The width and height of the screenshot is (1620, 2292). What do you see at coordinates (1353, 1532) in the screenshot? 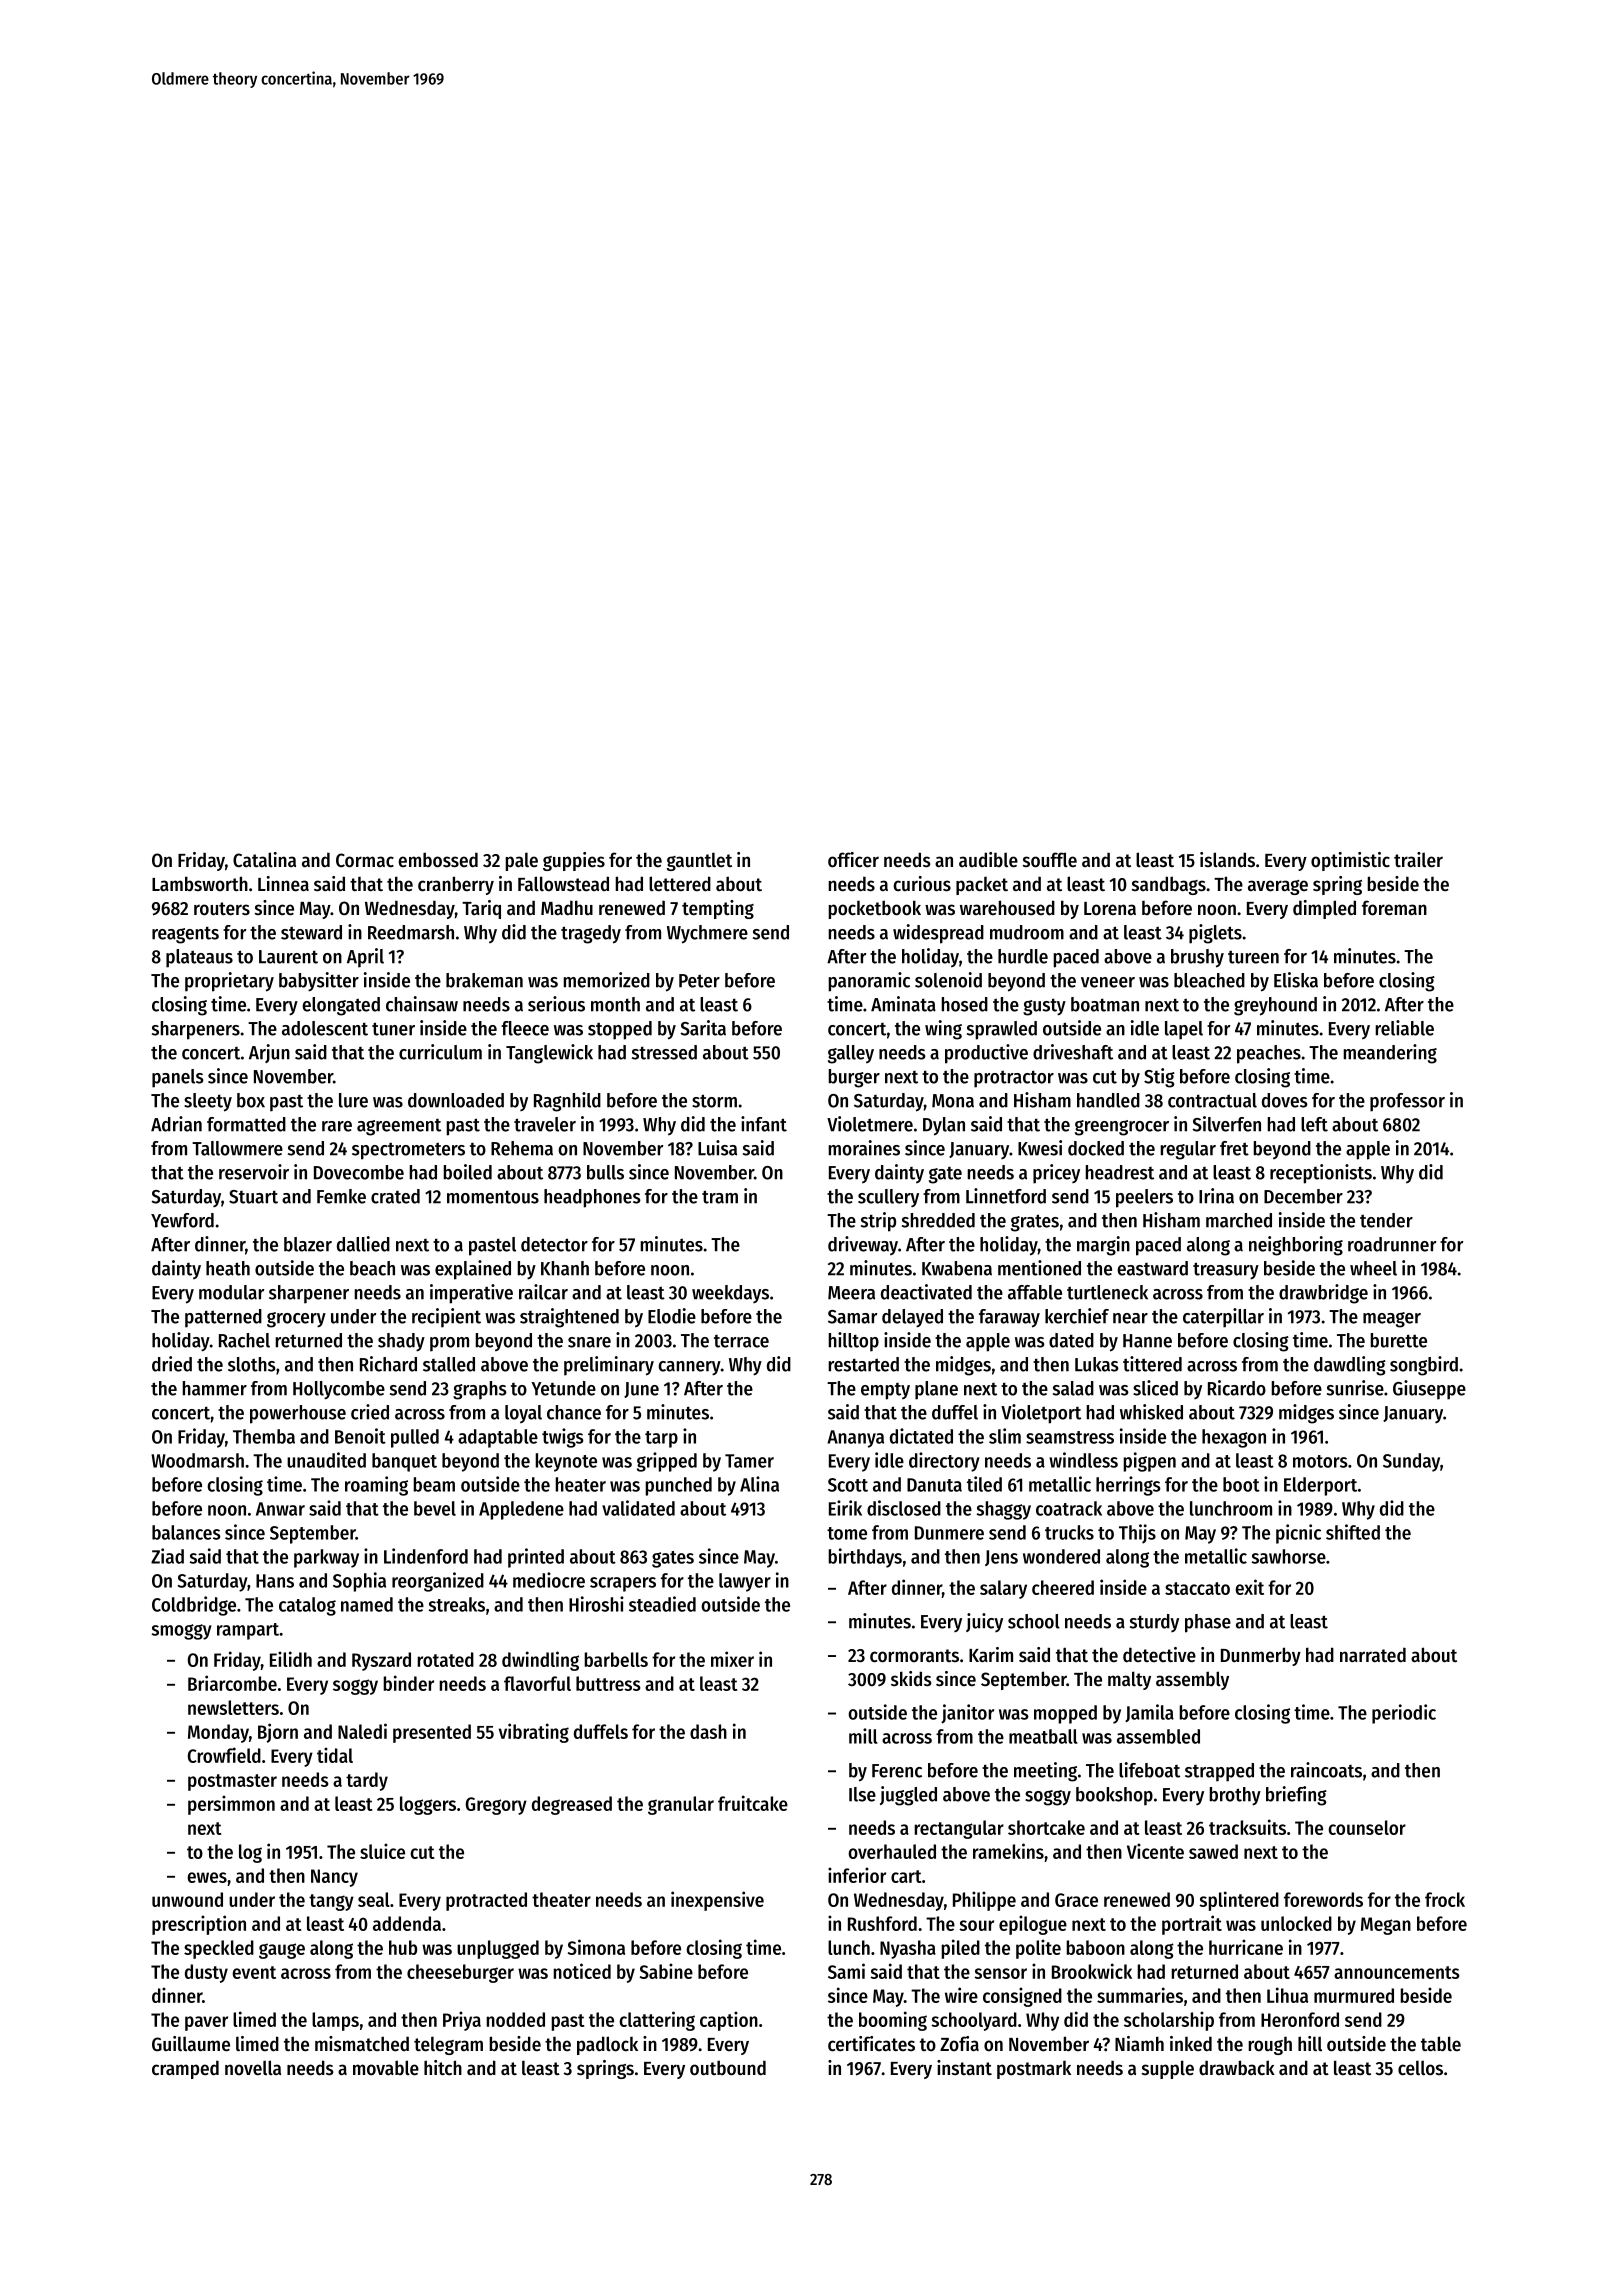
I see `shifted` at bounding box center [1353, 1532].
